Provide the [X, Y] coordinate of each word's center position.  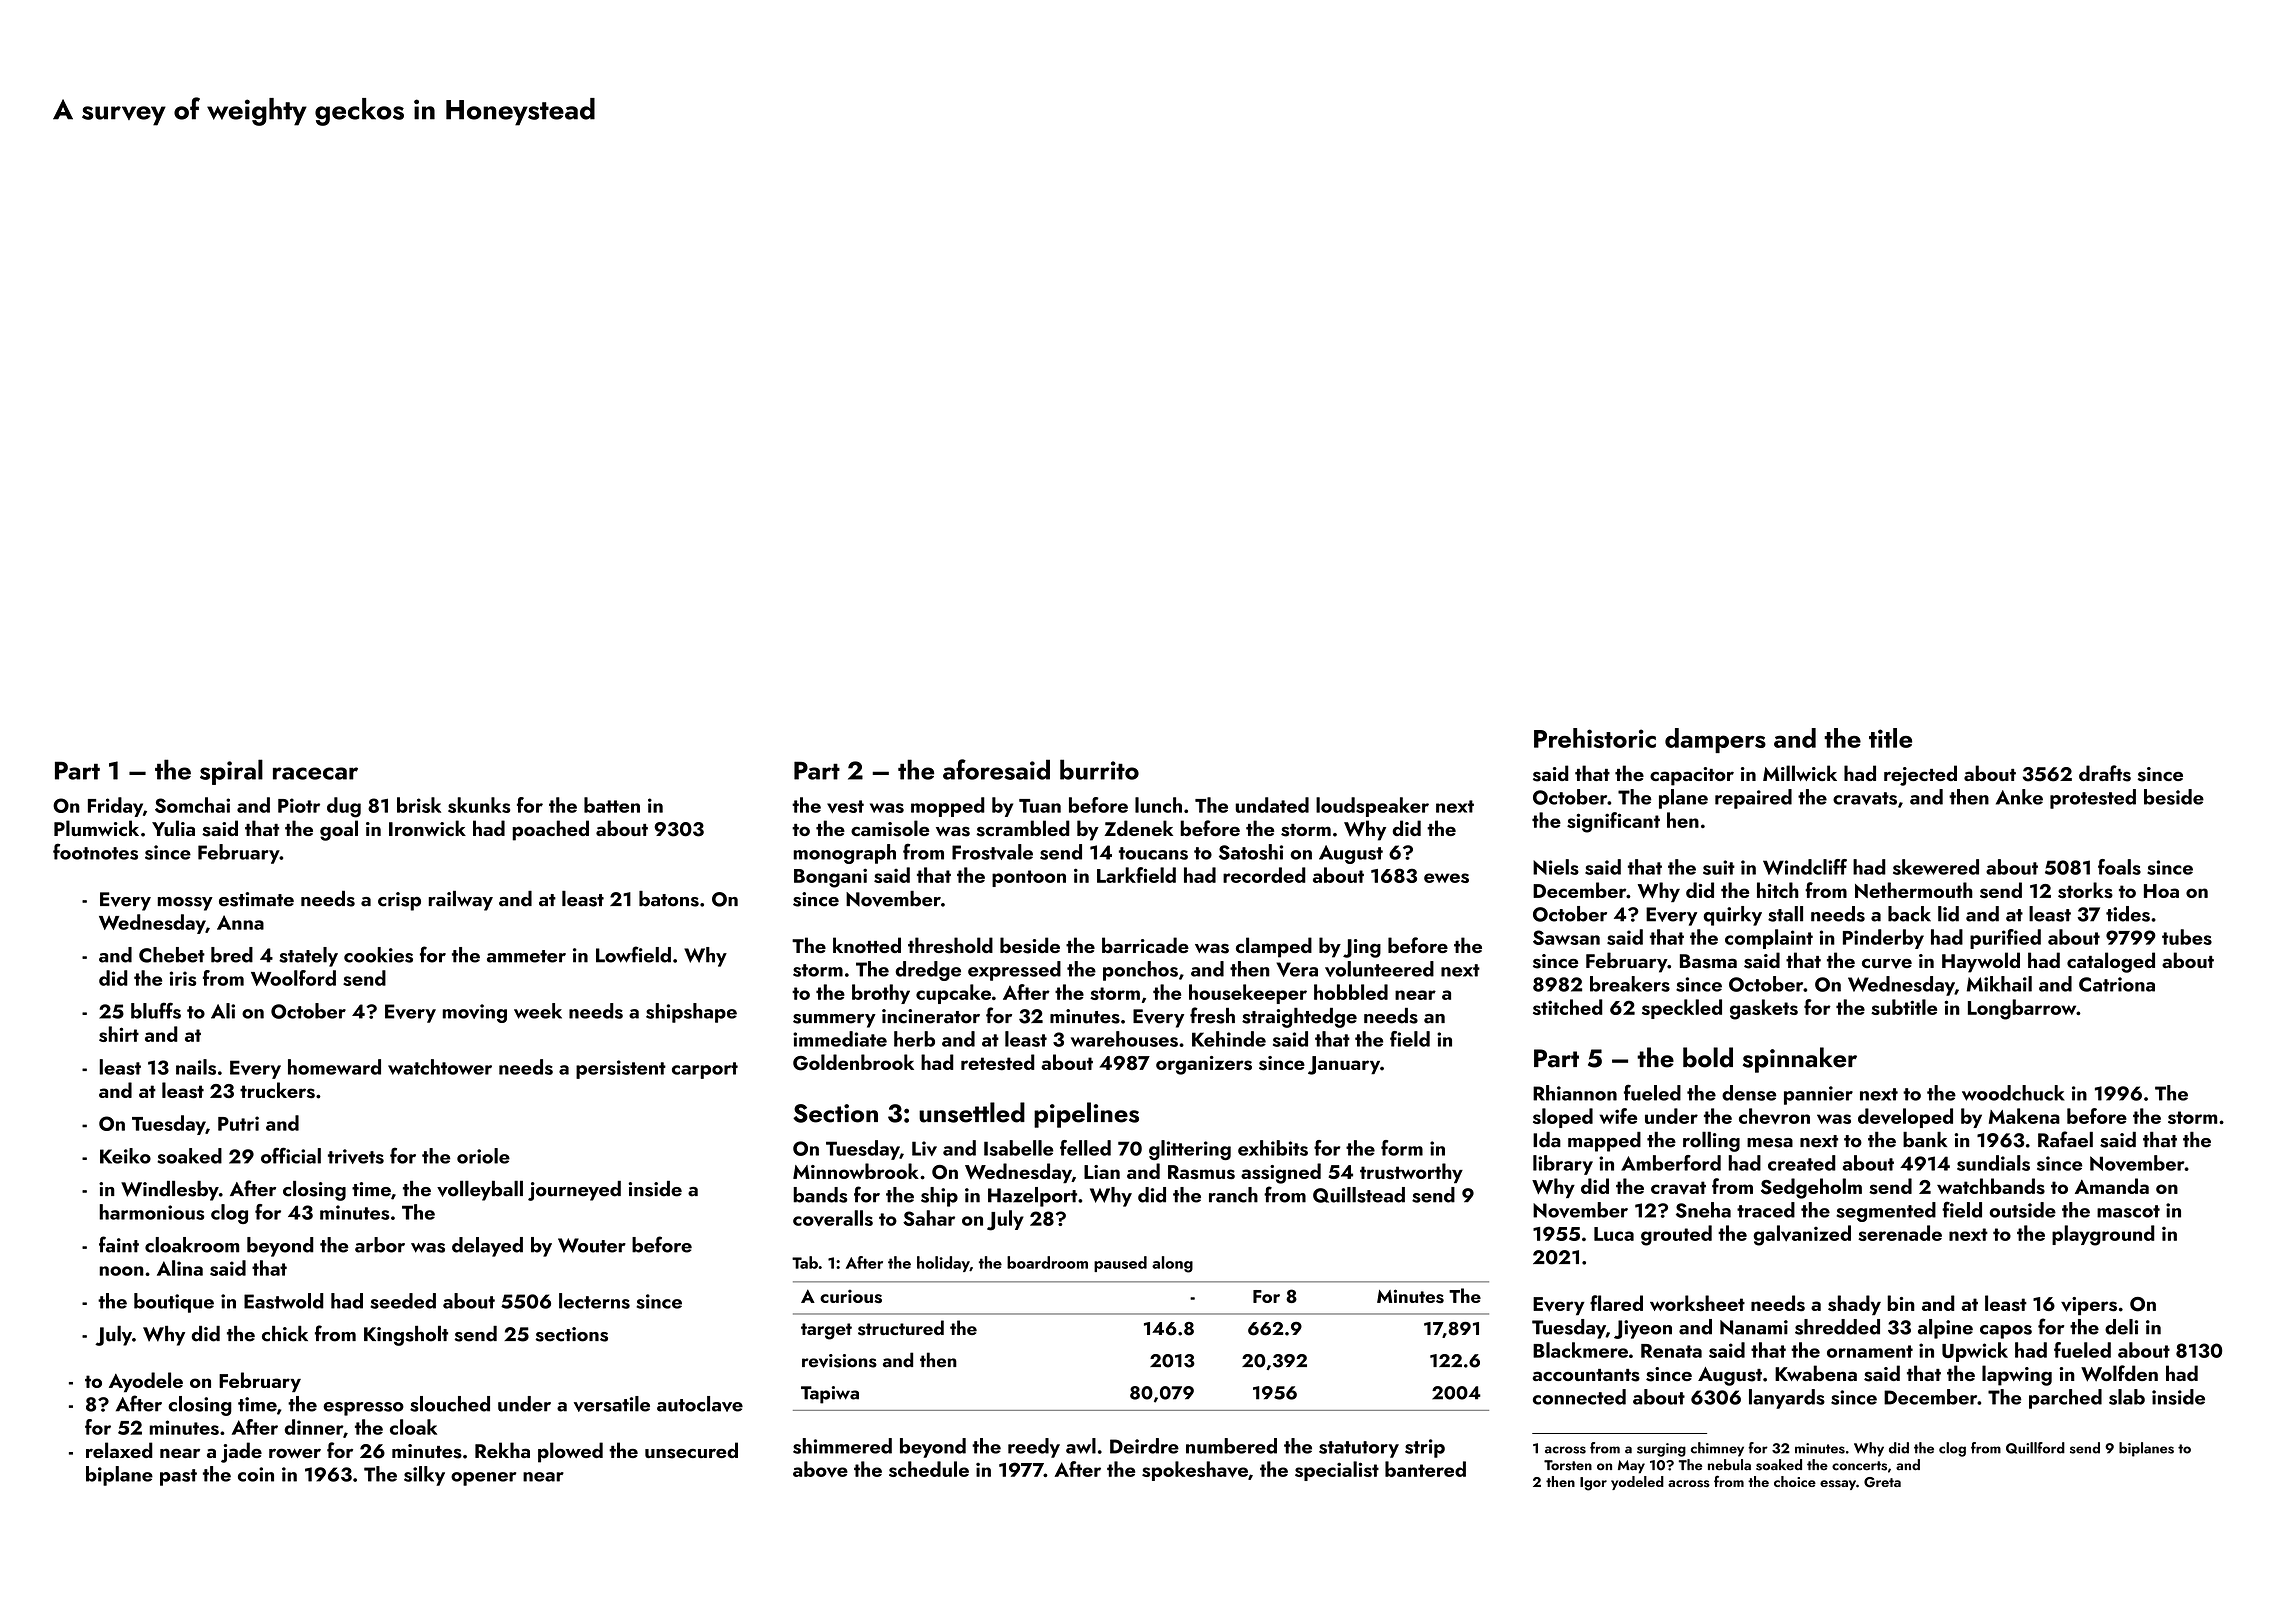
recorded [1264, 875]
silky [424, 1476]
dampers [1715, 740]
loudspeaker [1372, 807]
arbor [380, 1245]
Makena [2024, 1116]
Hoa [2161, 891]
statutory [1359, 1449]
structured [901, 1328]
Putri [238, 1123]
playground [2103, 1235]
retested [998, 1062]
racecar [315, 773]
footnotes [95, 851]
